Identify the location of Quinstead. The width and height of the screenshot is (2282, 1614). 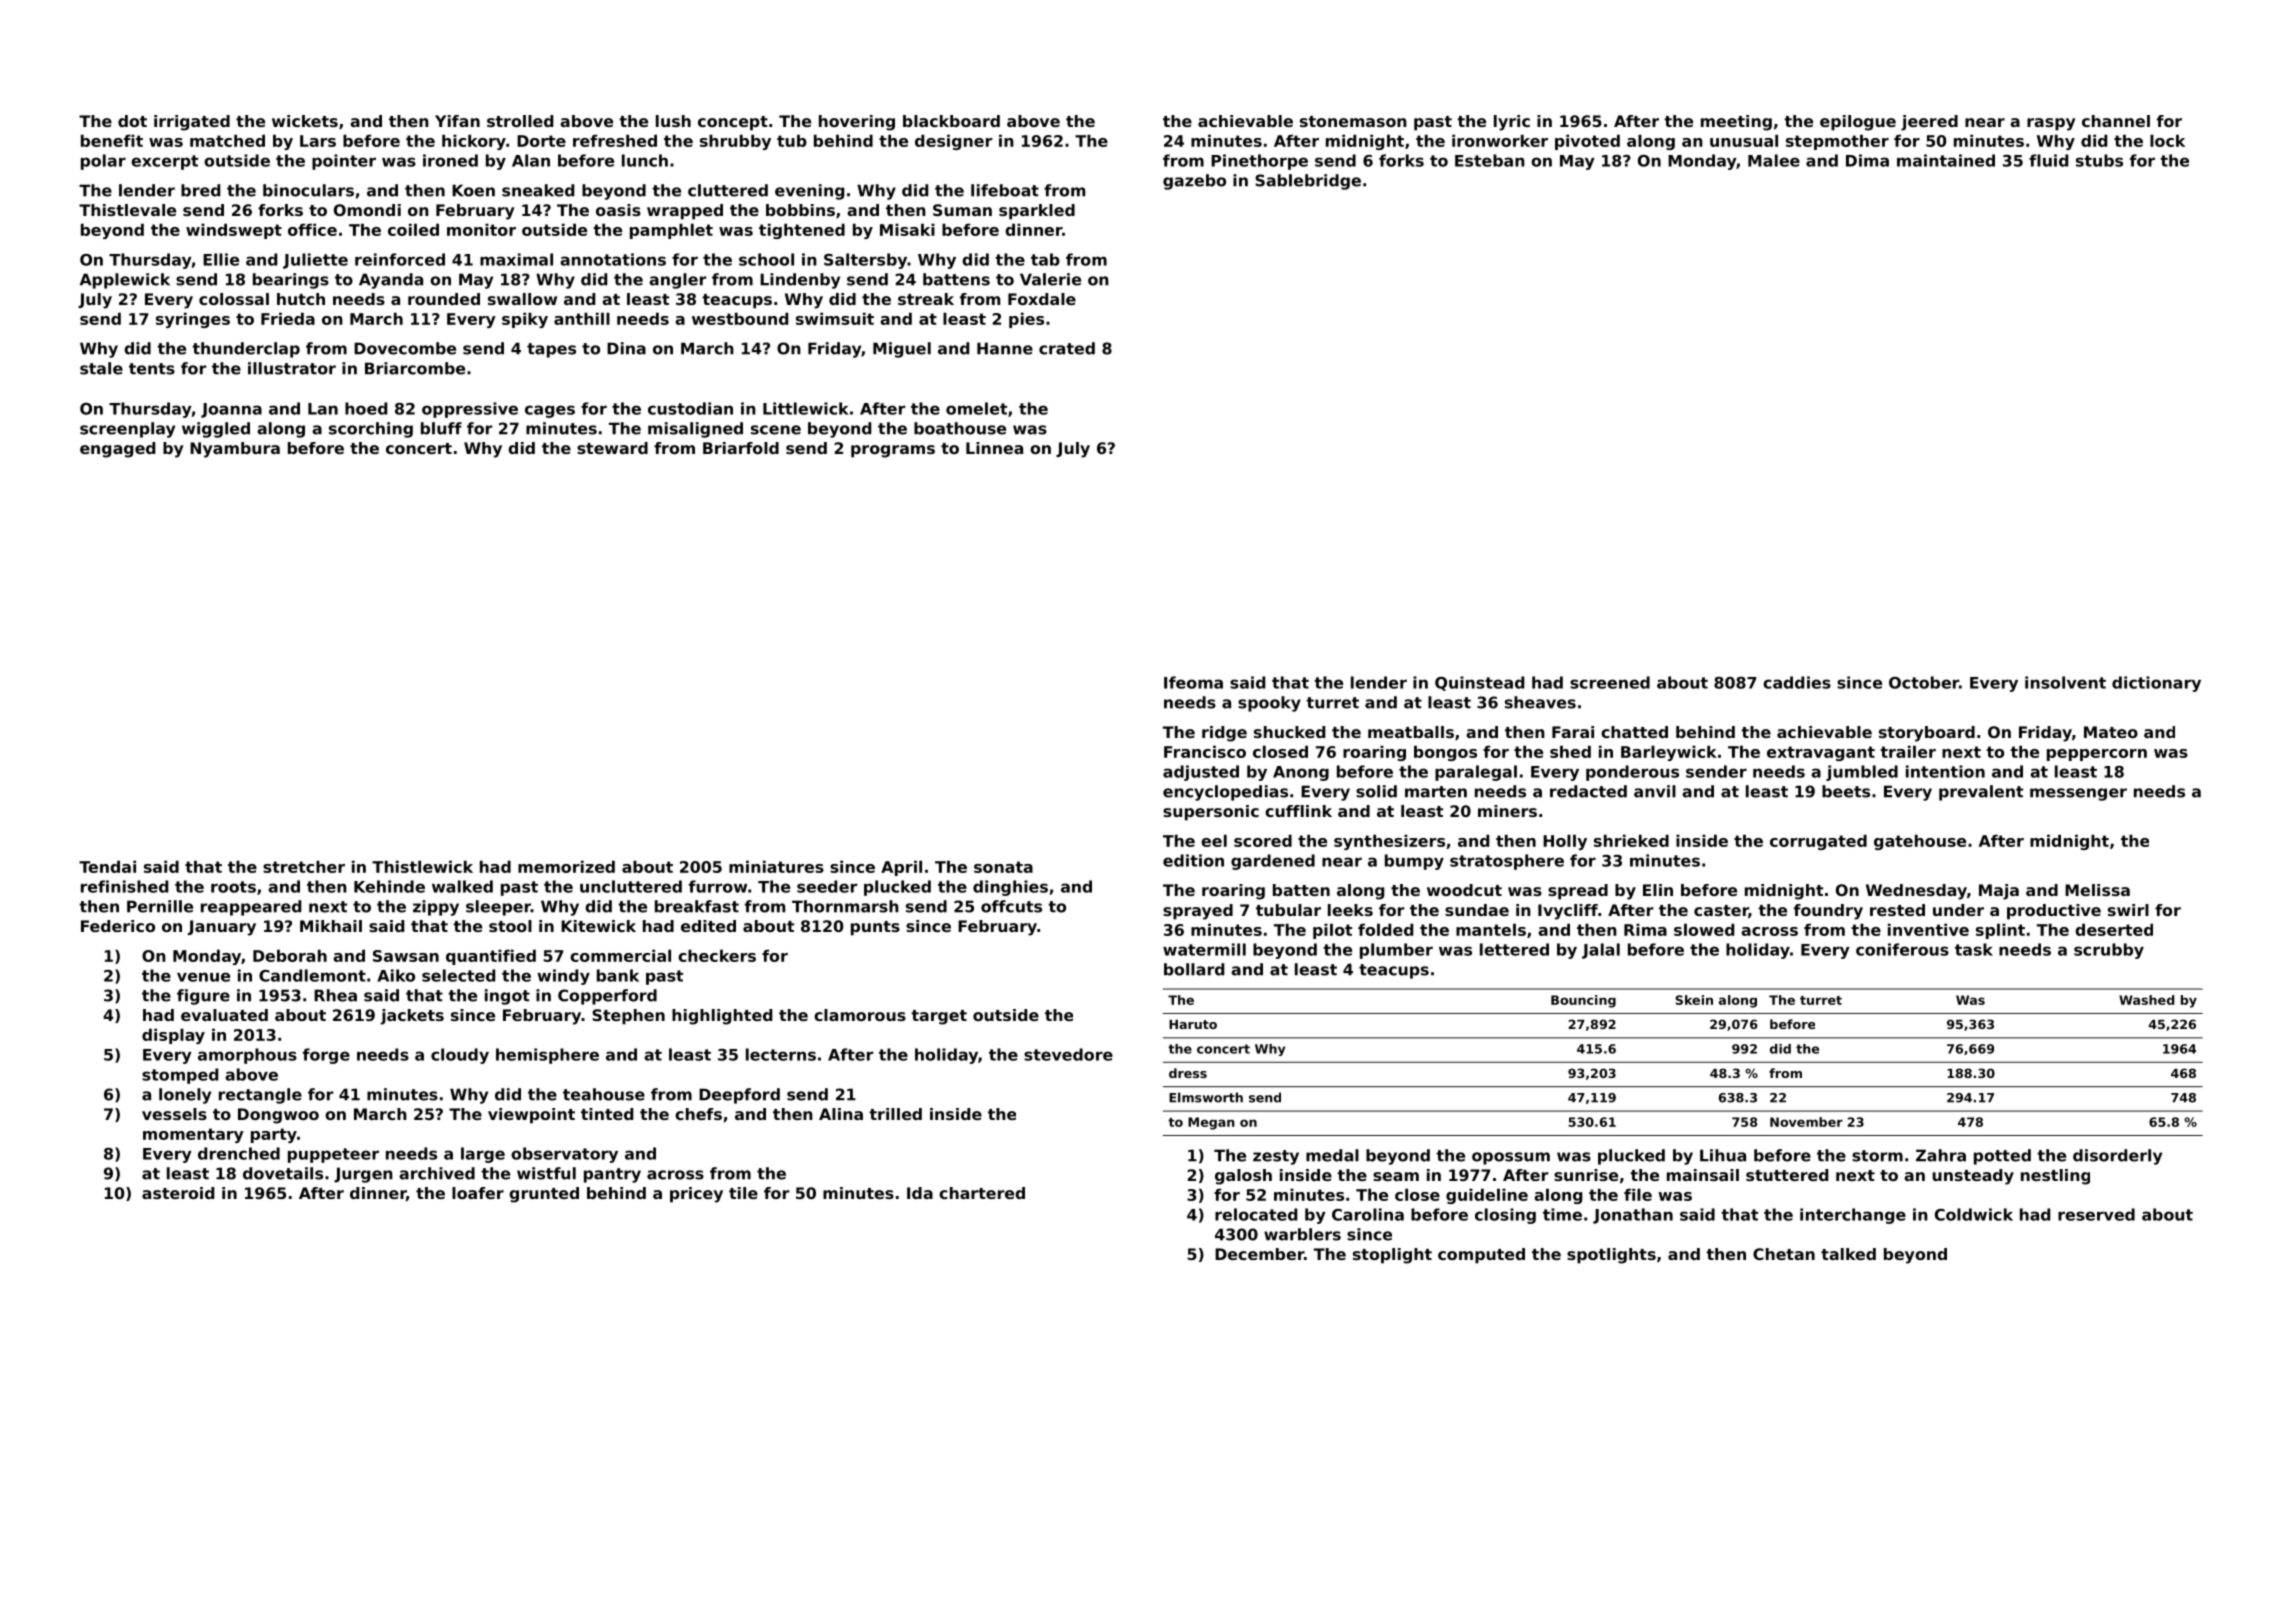
(1479, 683).
